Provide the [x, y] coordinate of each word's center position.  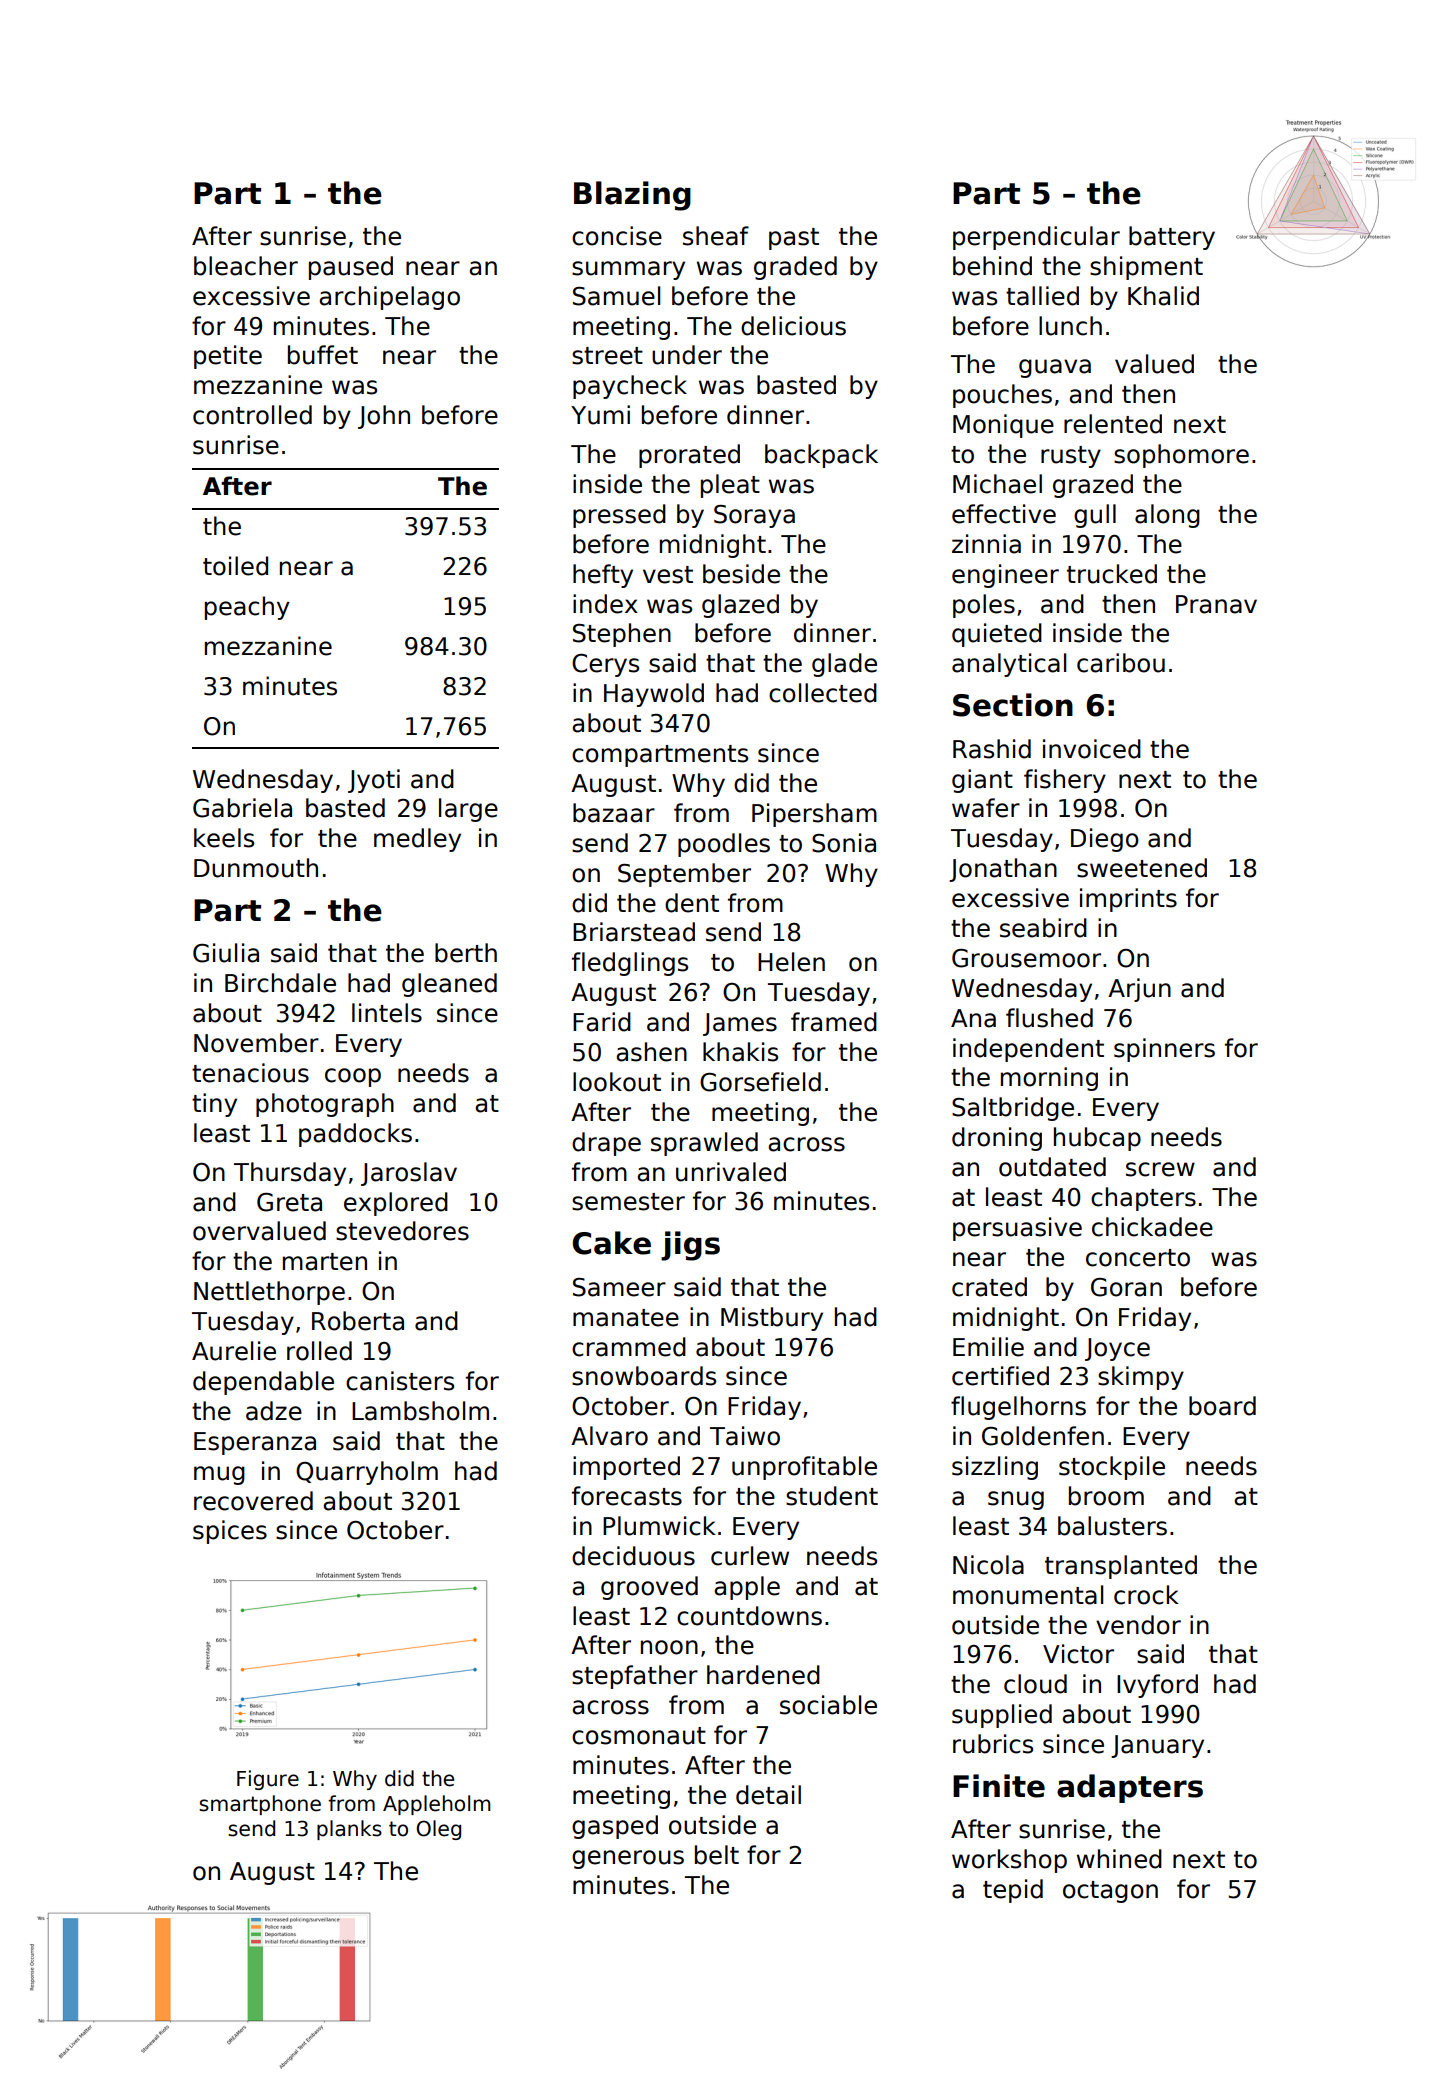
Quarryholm [367, 1473]
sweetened [1142, 868]
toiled [235, 566]
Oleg [438, 1830]
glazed [740, 606]
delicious [793, 326]
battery [1172, 238]
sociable [828, 1705]
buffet [323, 355]
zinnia [986, 544]
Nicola [988, 1565]
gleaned [449, 985]
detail [768, 1795]
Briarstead [634, 932]
